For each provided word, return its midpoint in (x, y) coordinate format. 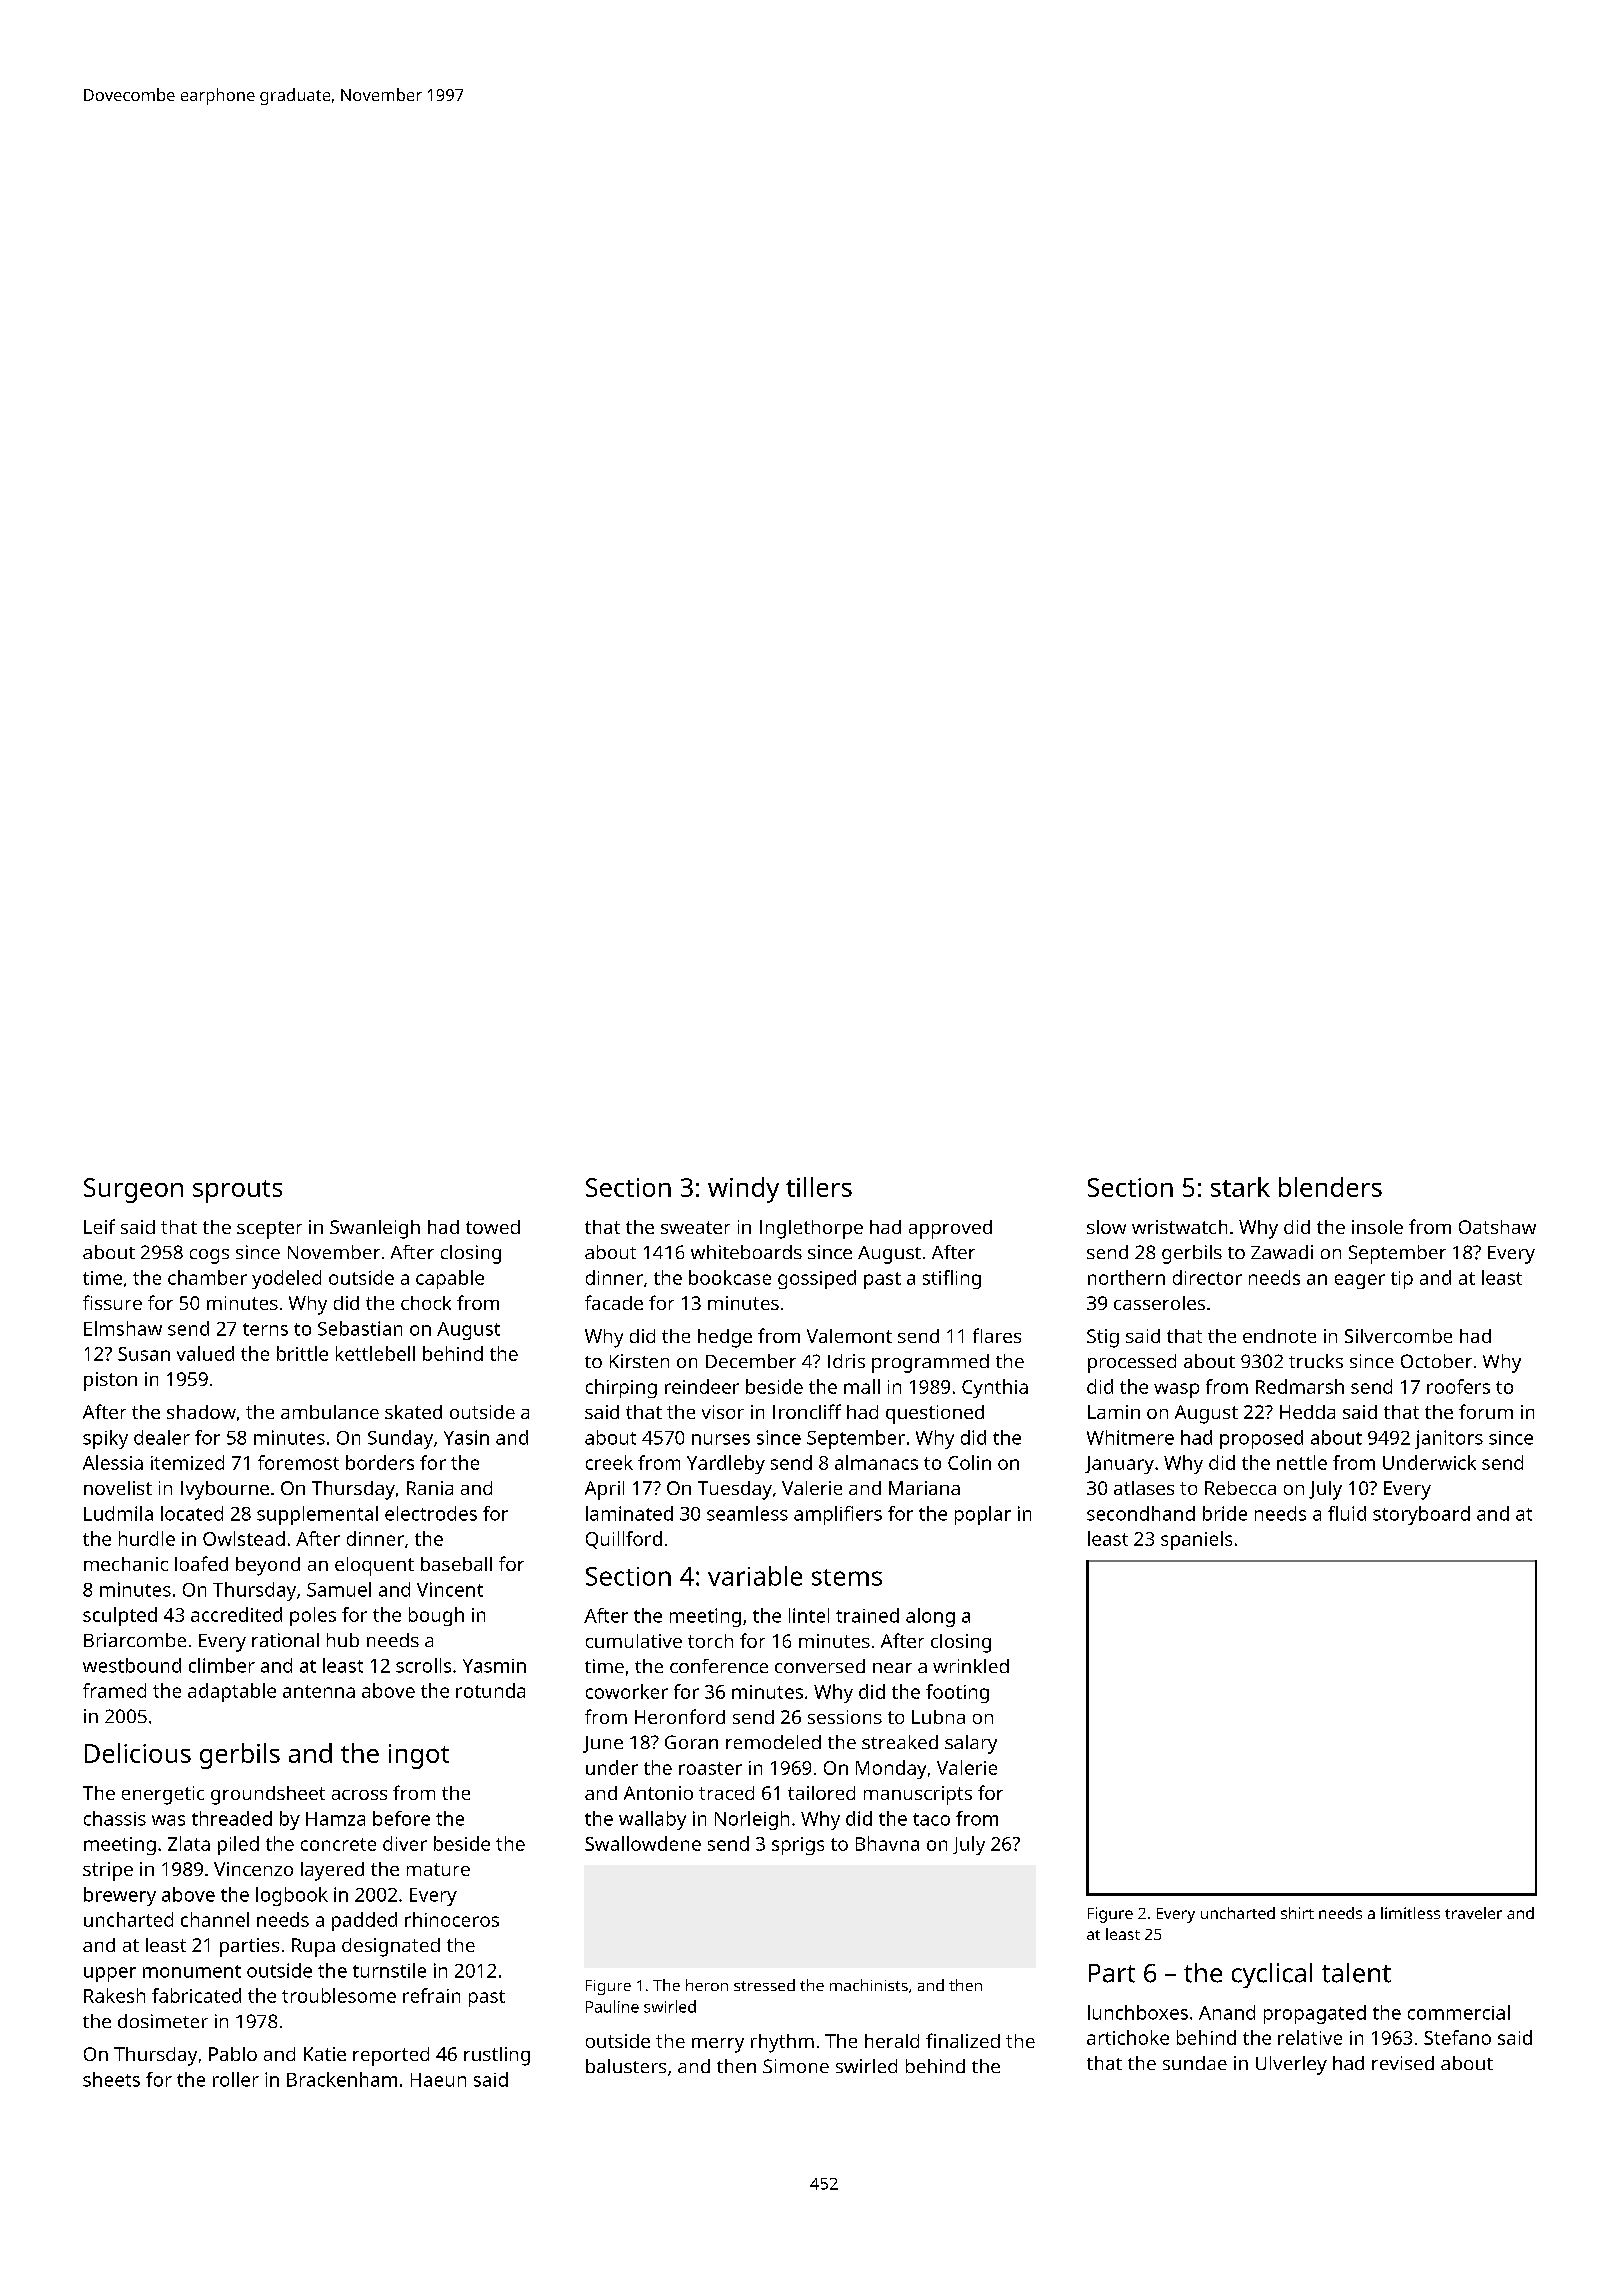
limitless (1410, 1913)
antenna (319, 1691)
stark (1240, 1187)
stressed (764, 1985)
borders (380, 1462)
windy (743, 1190)
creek (609, 1462)
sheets (111, 2079)
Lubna (938, 1717)
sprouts (237, 1191)
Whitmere (1130, 1437)
